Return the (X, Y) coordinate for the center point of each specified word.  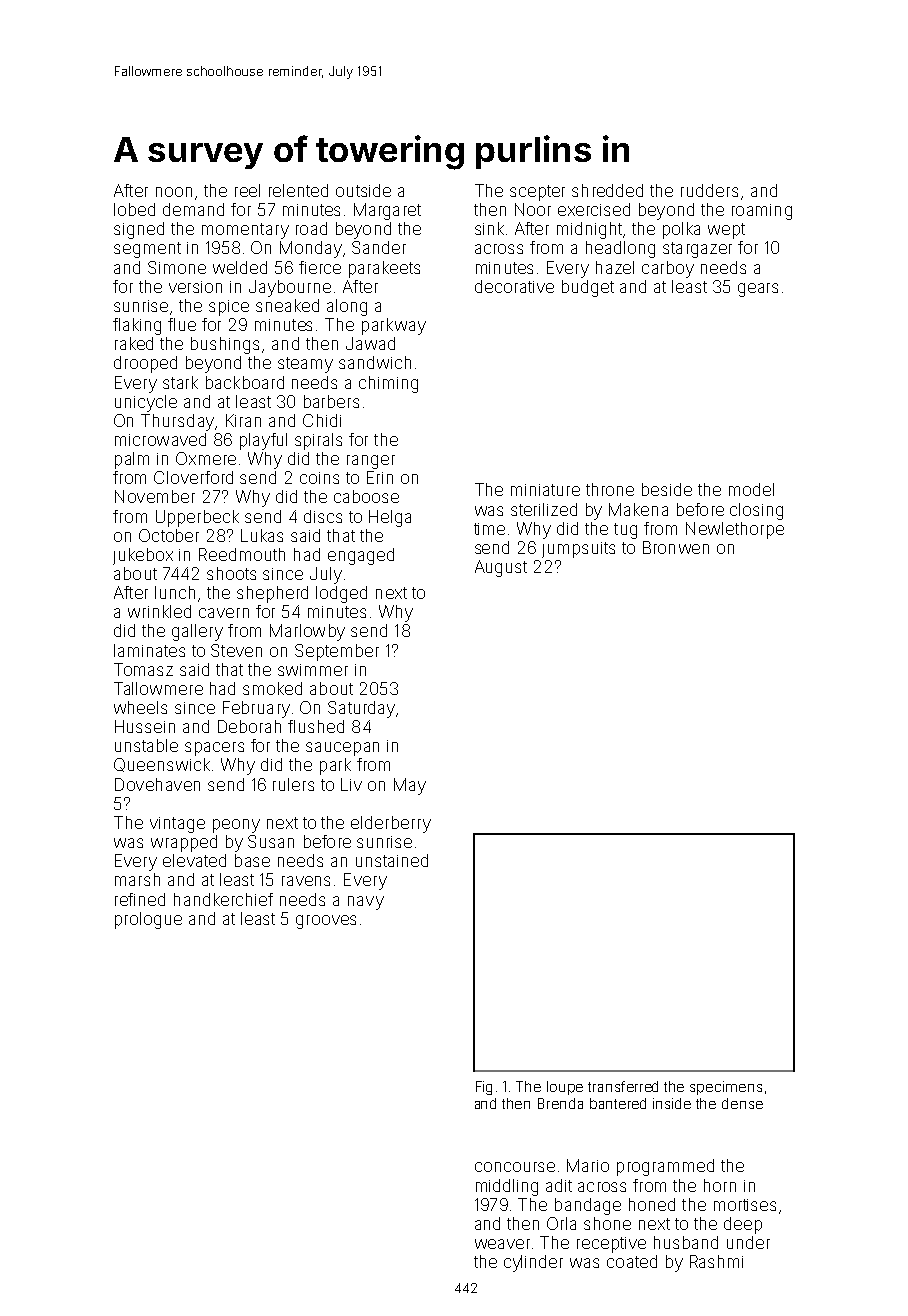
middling (507, 1187)
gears (758, 290)
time (489, 529)
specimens (726, 1088)
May (410, 786)
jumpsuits (578, 550)
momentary (245, 231)
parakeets (384, 269)
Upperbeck (197, 518)
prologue (148, 920)
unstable (146, 745)
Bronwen (676, 547)
